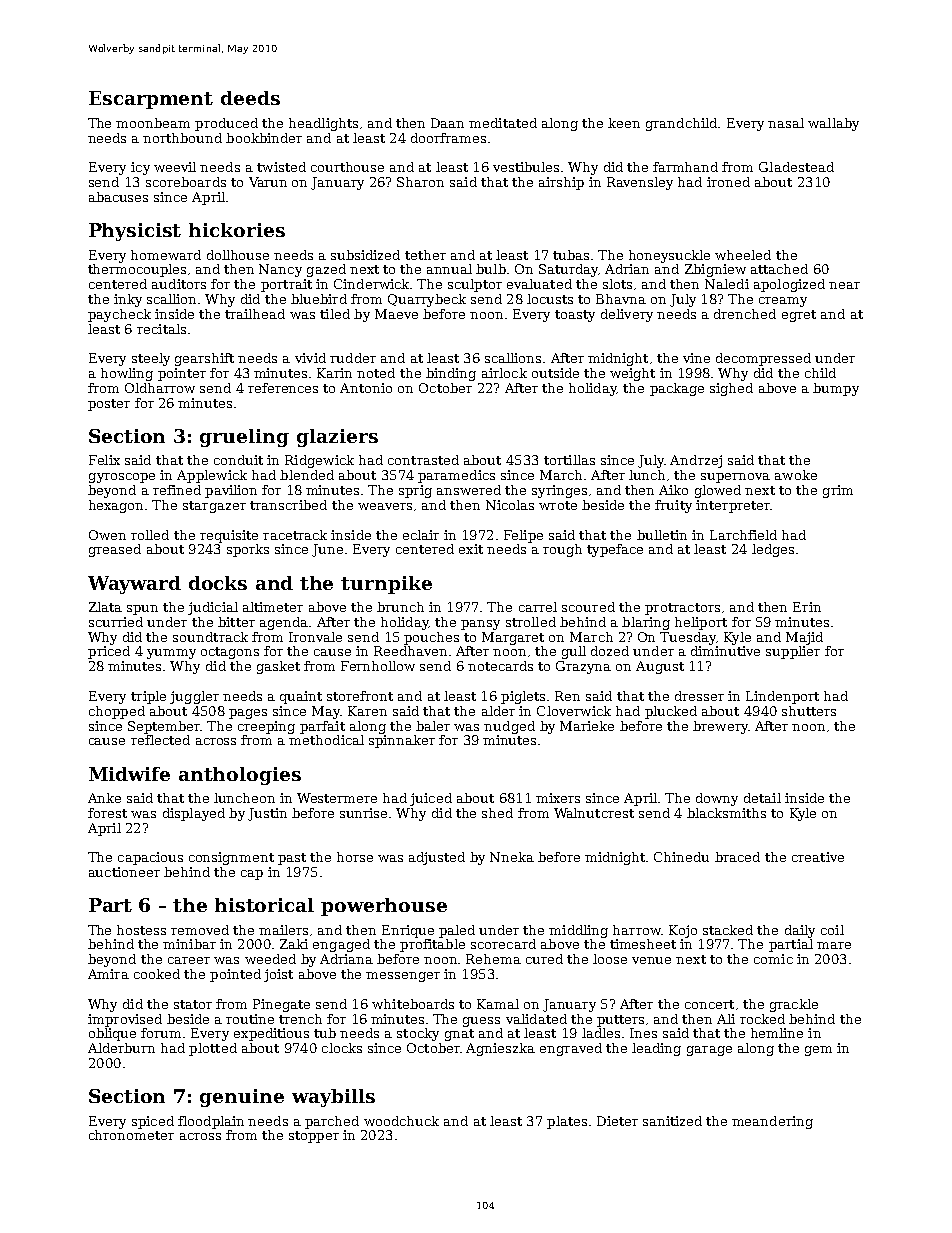 The height and width of the document is (1233, 952). Describe the element at coordinates (127, 374) in the document. I see `howling` at that location.
